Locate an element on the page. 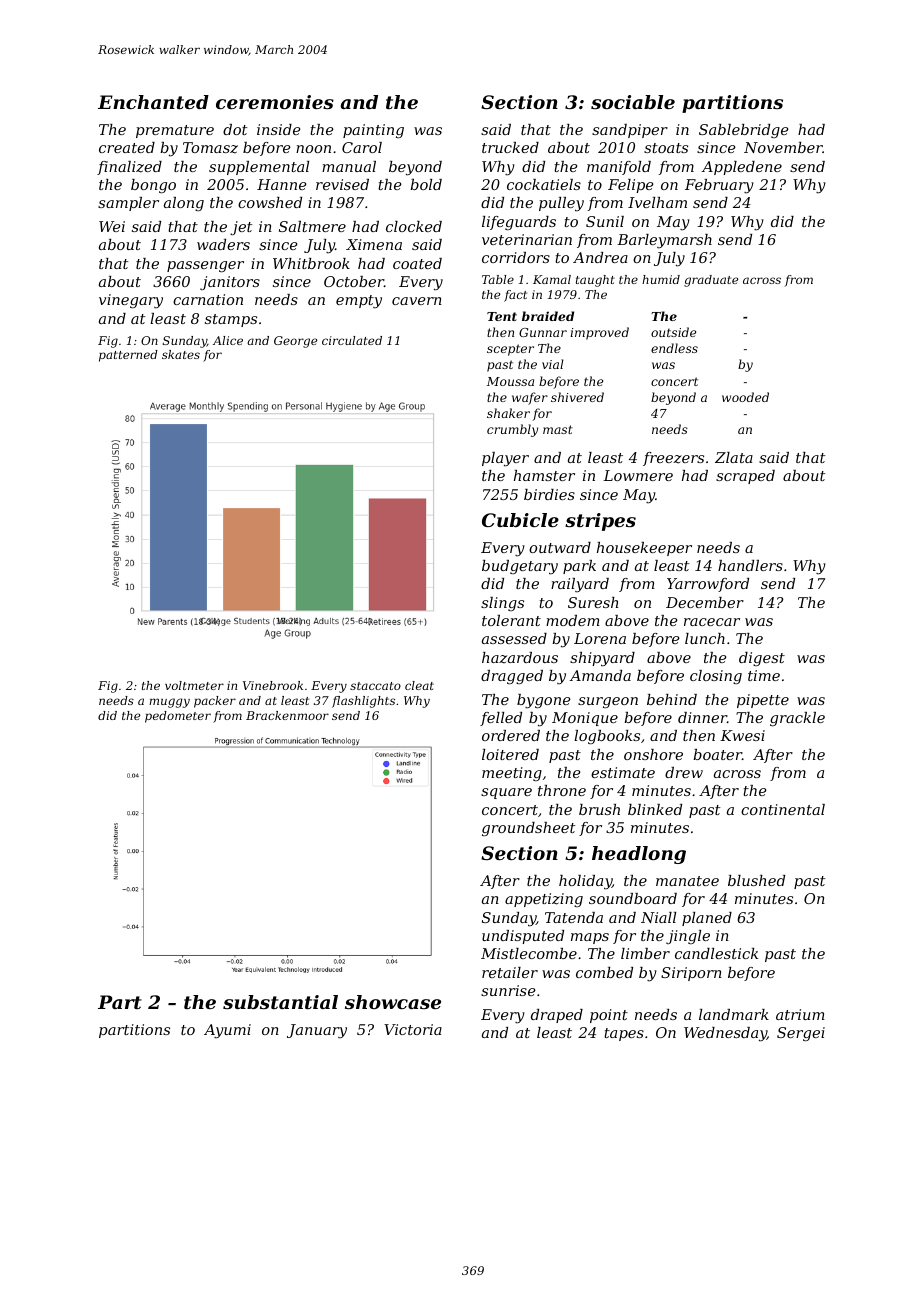  painting is located at coordinates (373, 131).
